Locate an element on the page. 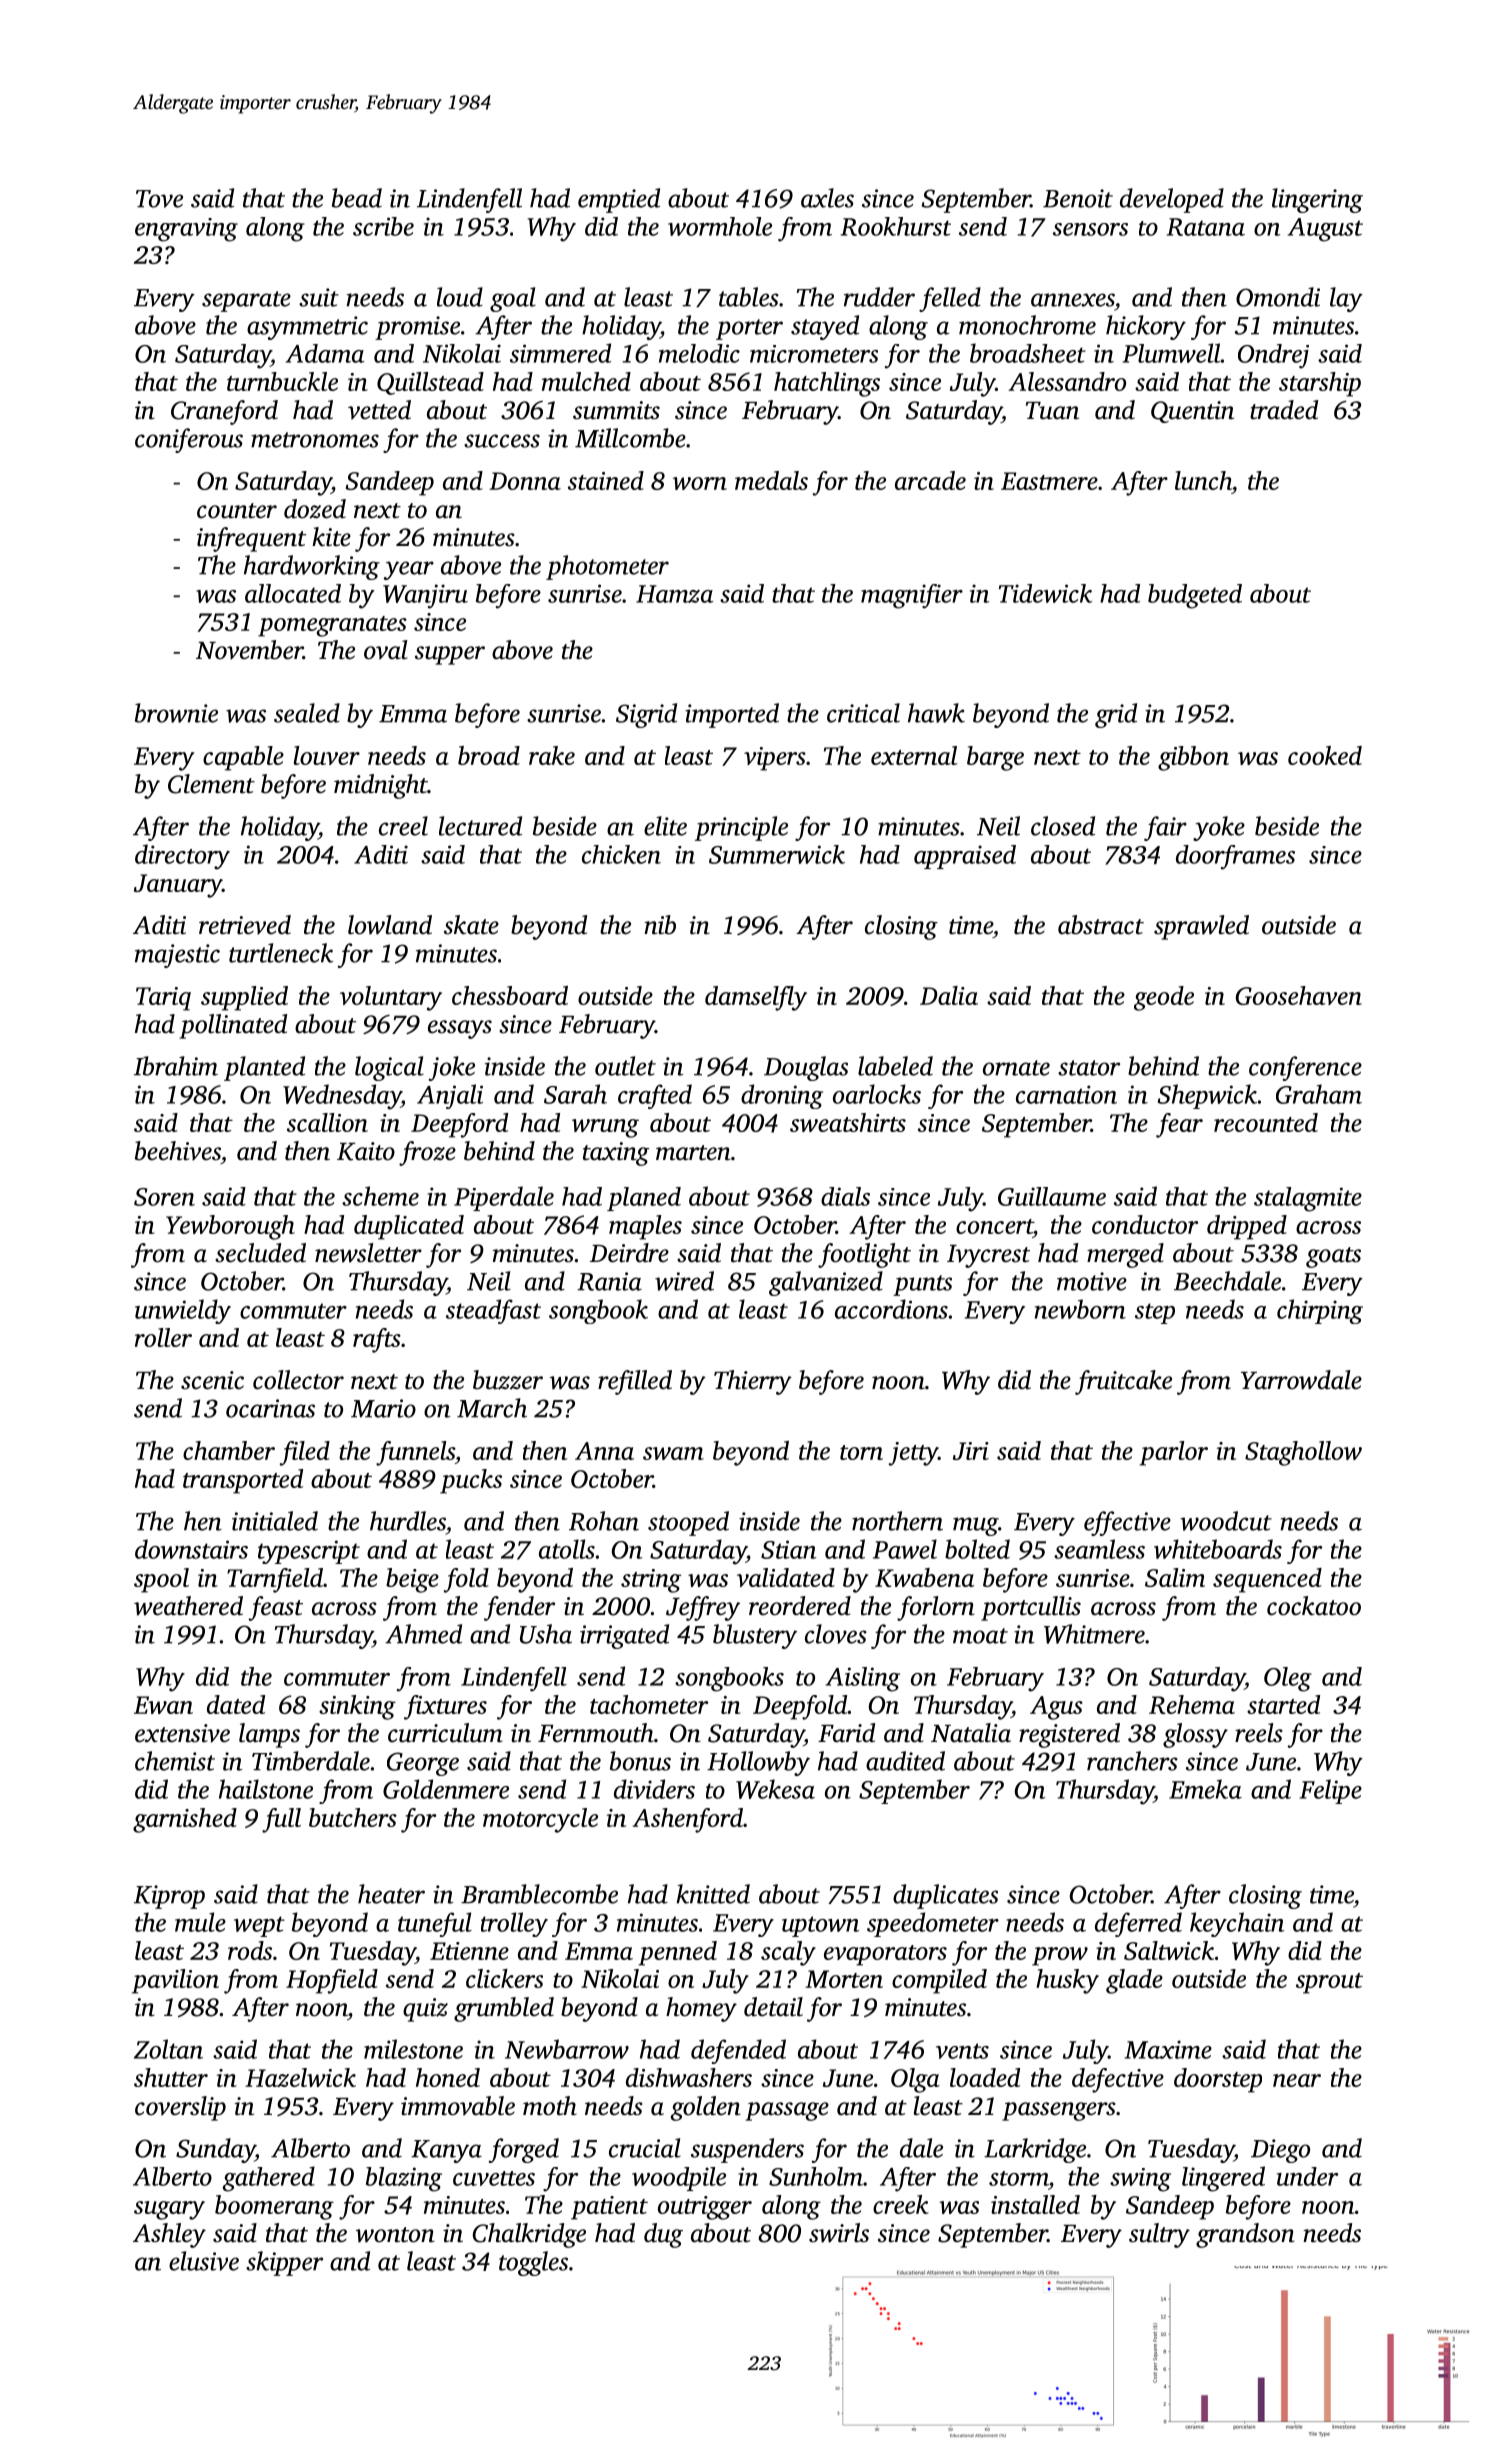 This page has height=2464, width=1496. swing is located at coordinates (1140, 2180).
